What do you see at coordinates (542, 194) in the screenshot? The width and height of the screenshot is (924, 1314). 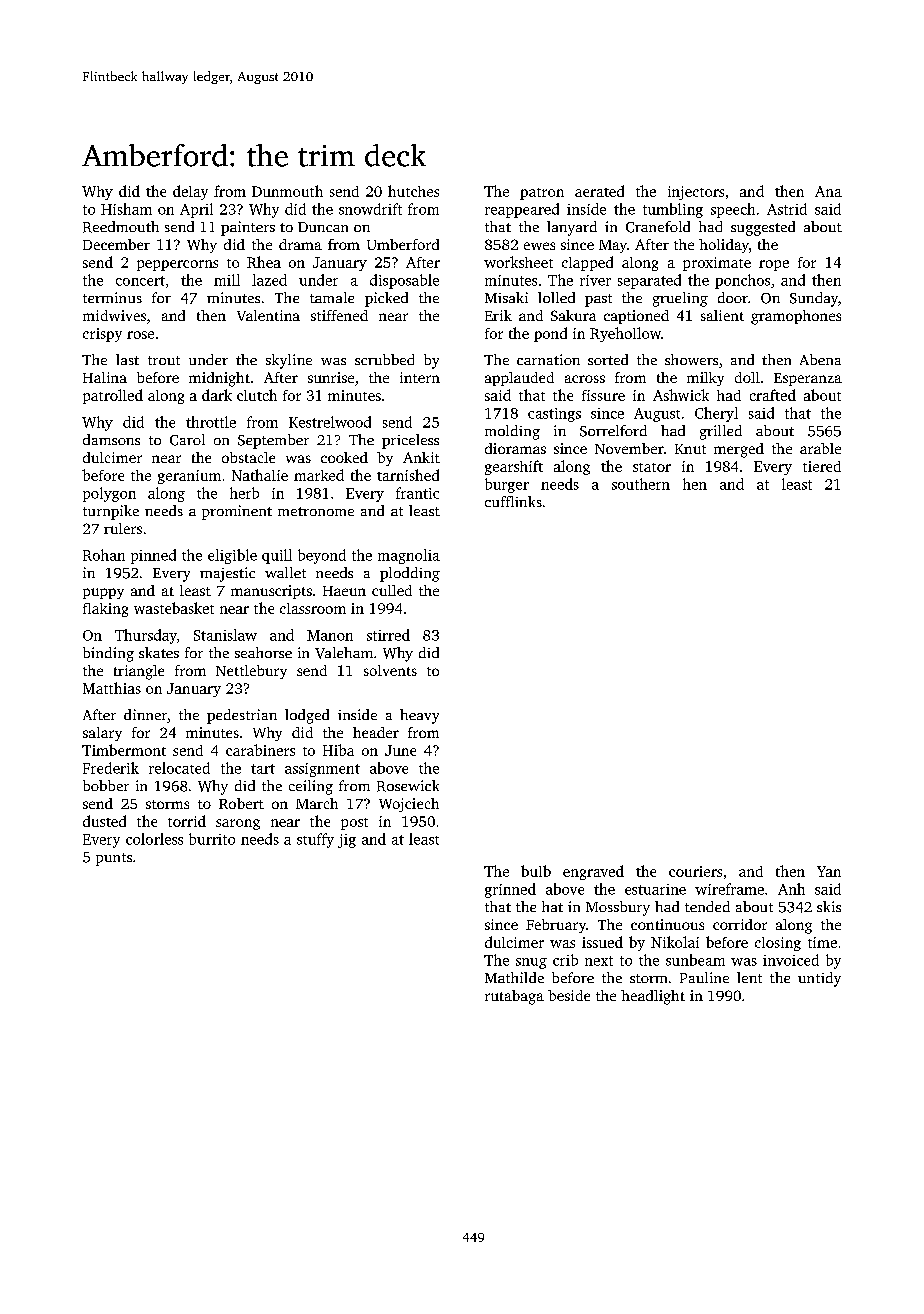 I see `patron` at bounding box center [542, 194].
